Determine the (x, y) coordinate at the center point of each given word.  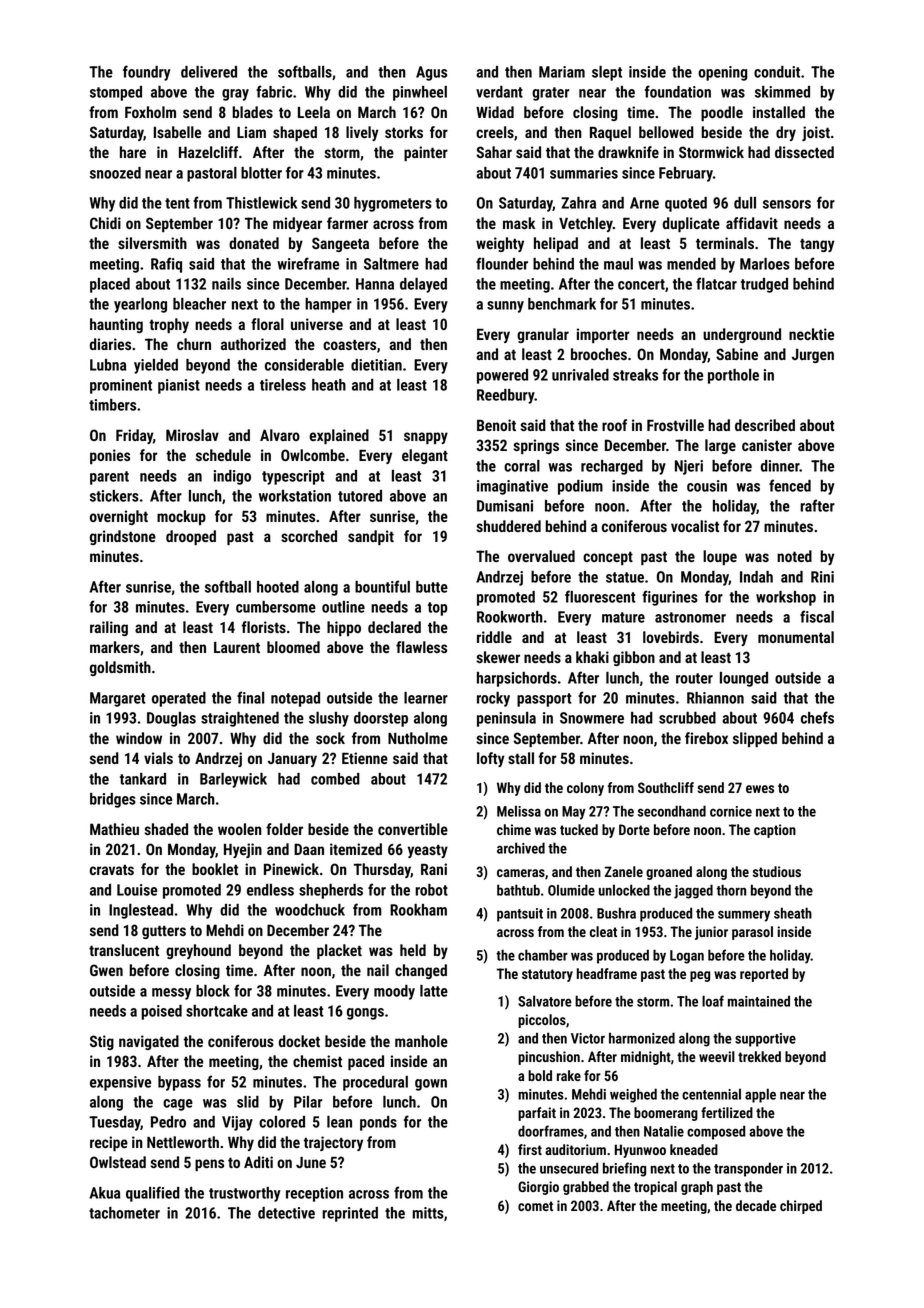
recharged (612, 467)
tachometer (124, 1213)
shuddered (509, 526)
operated (179, 699)
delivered (209, 72)
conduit (777, 72)
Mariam (562, 72)
